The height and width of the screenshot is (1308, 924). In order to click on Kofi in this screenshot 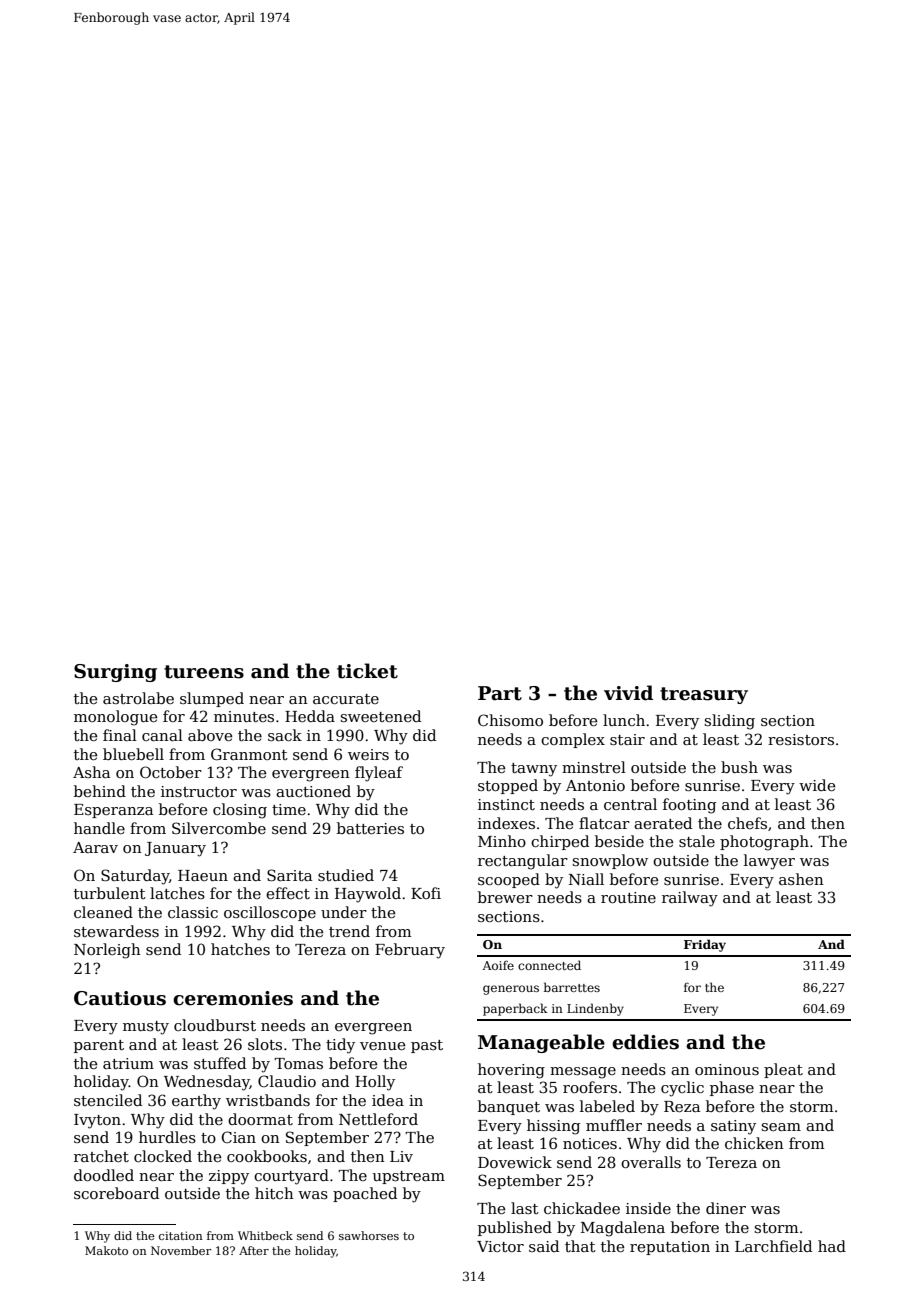, I will do `click(426, 893)`.
